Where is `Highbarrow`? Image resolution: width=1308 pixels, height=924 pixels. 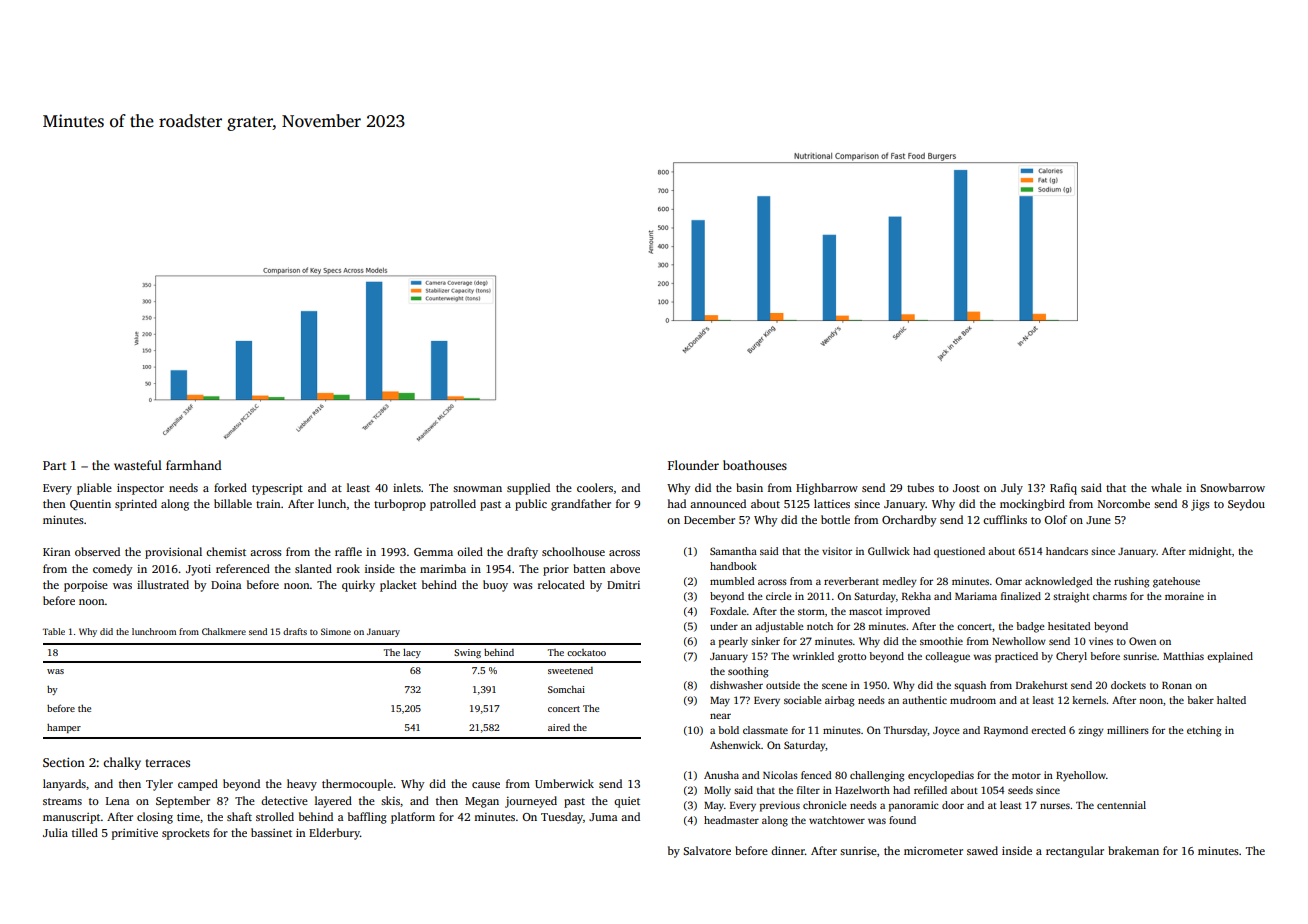
Highbarrow is located at coordinates (827, 489).
